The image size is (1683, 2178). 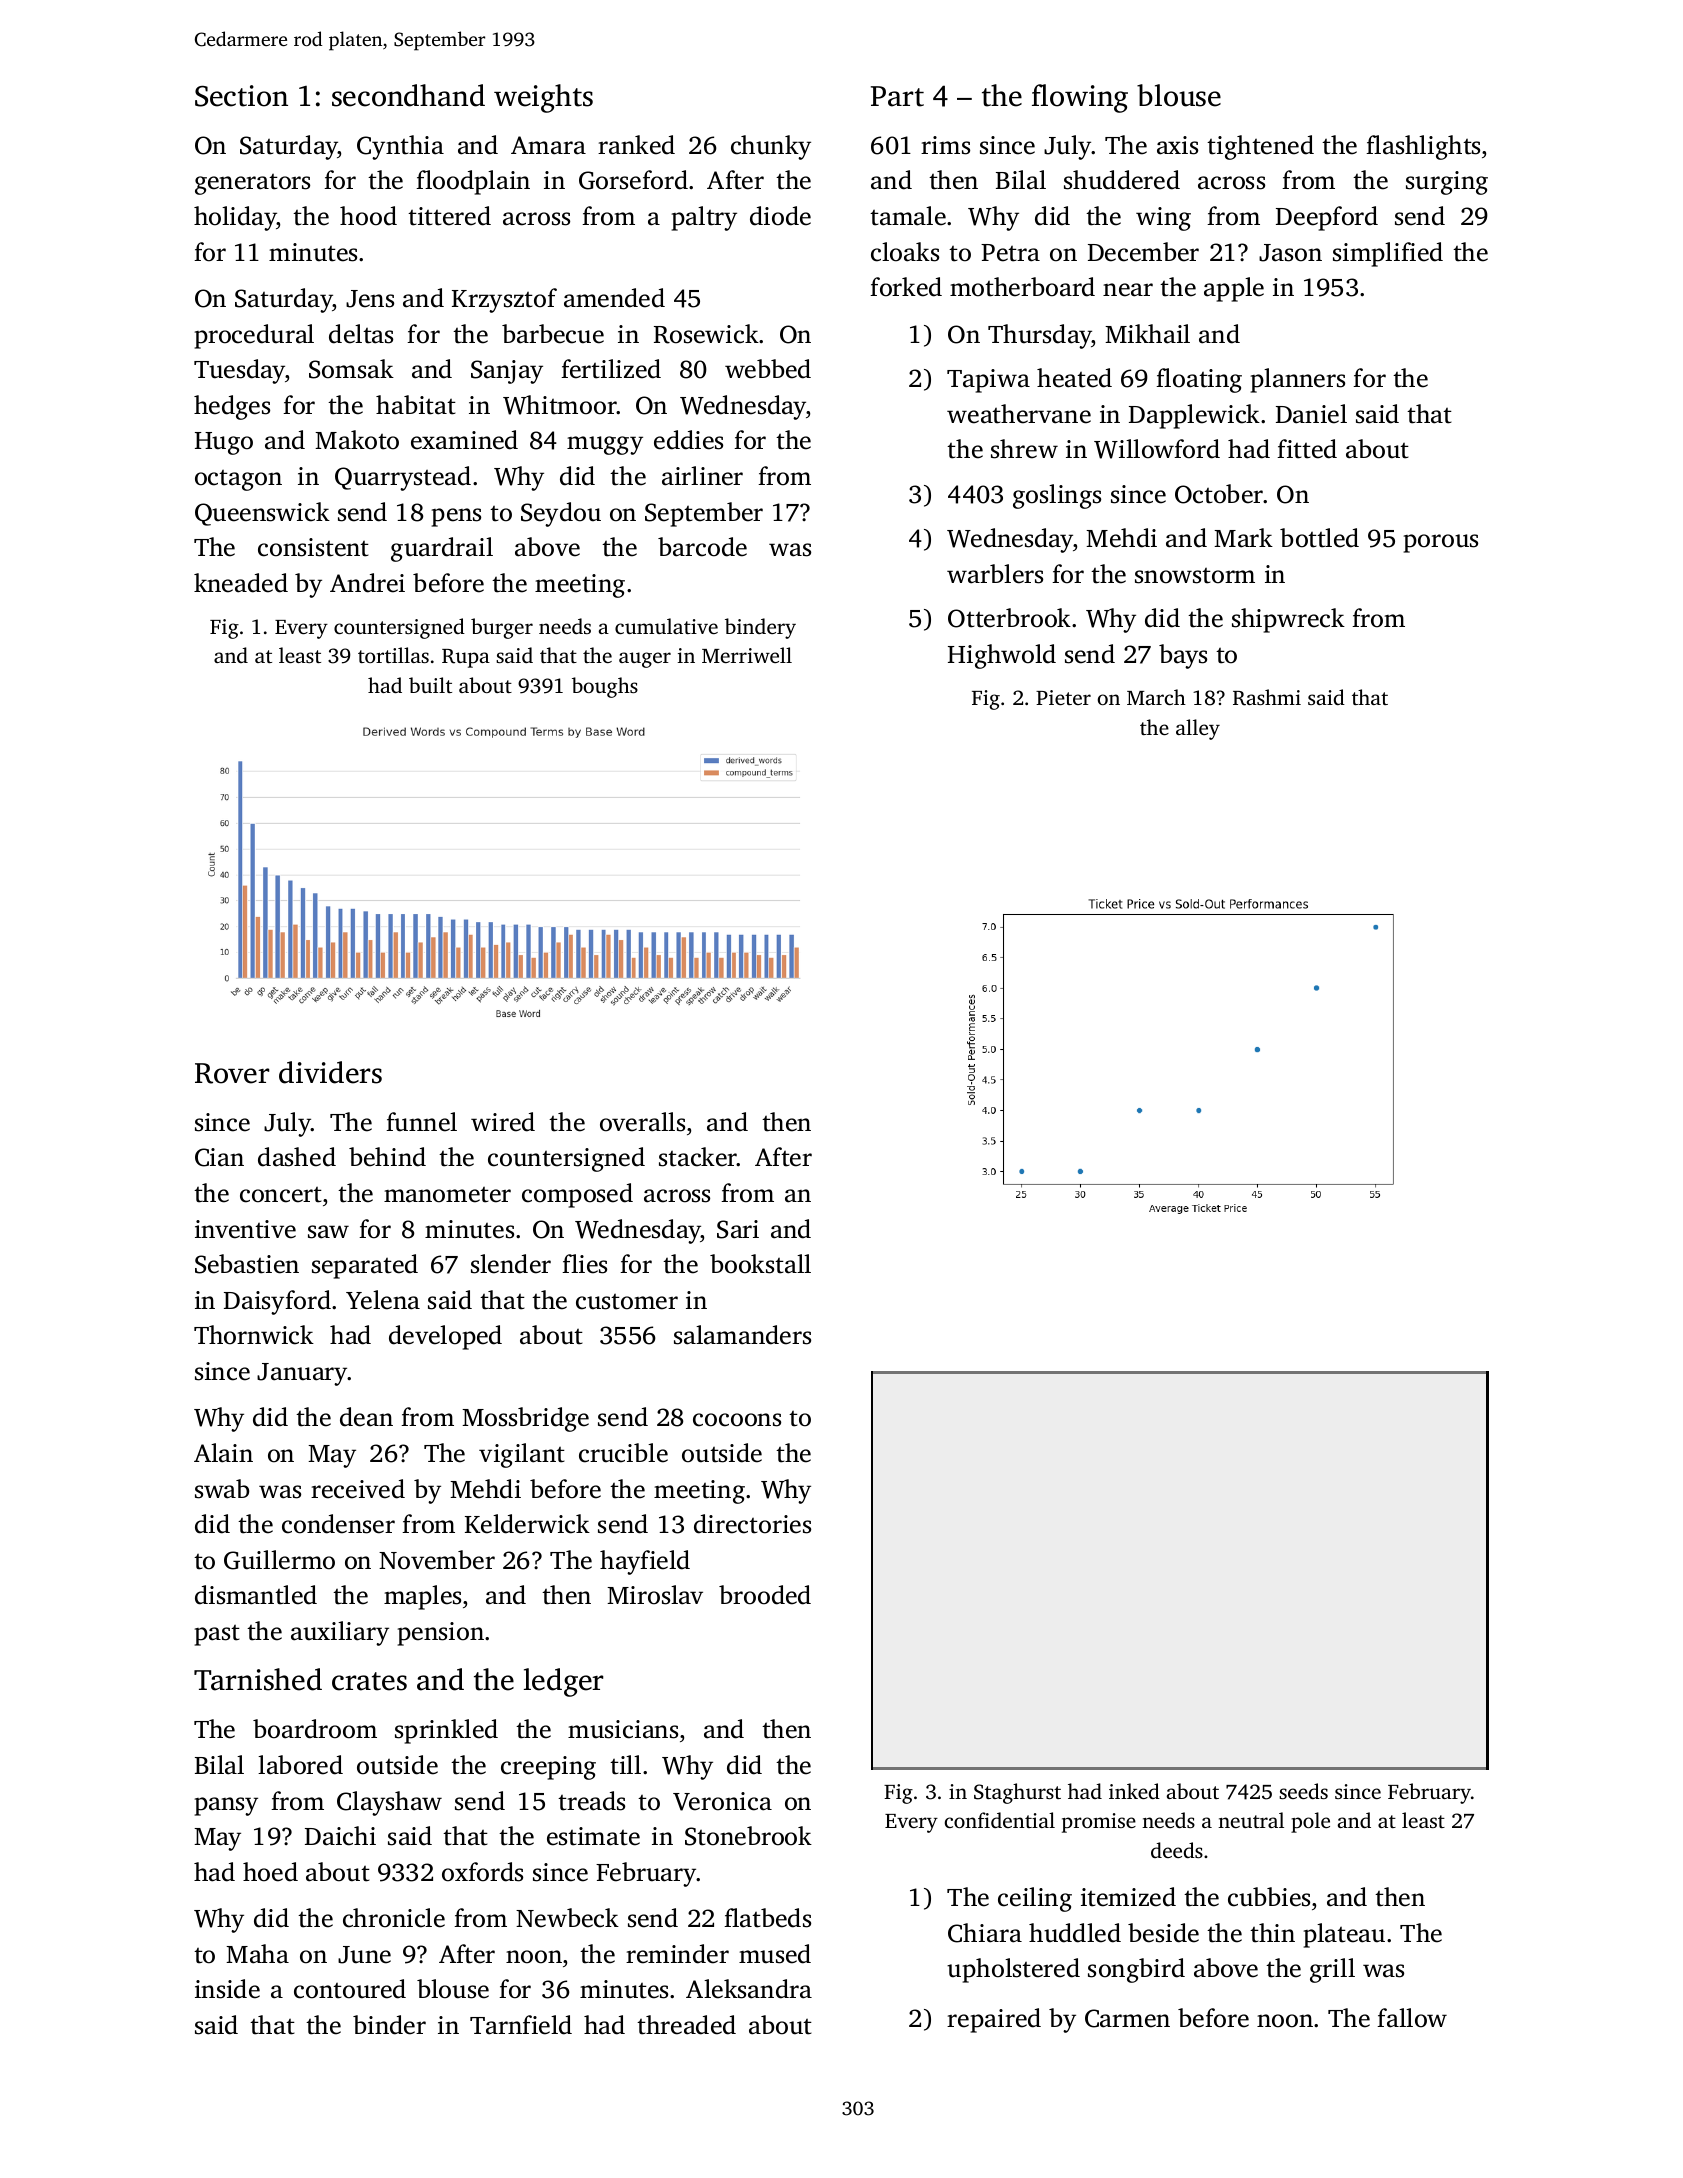 What do you see at coordinates (1198, 729) in the screenshot?
I see `alley` at bounding box center [1198, 729].
